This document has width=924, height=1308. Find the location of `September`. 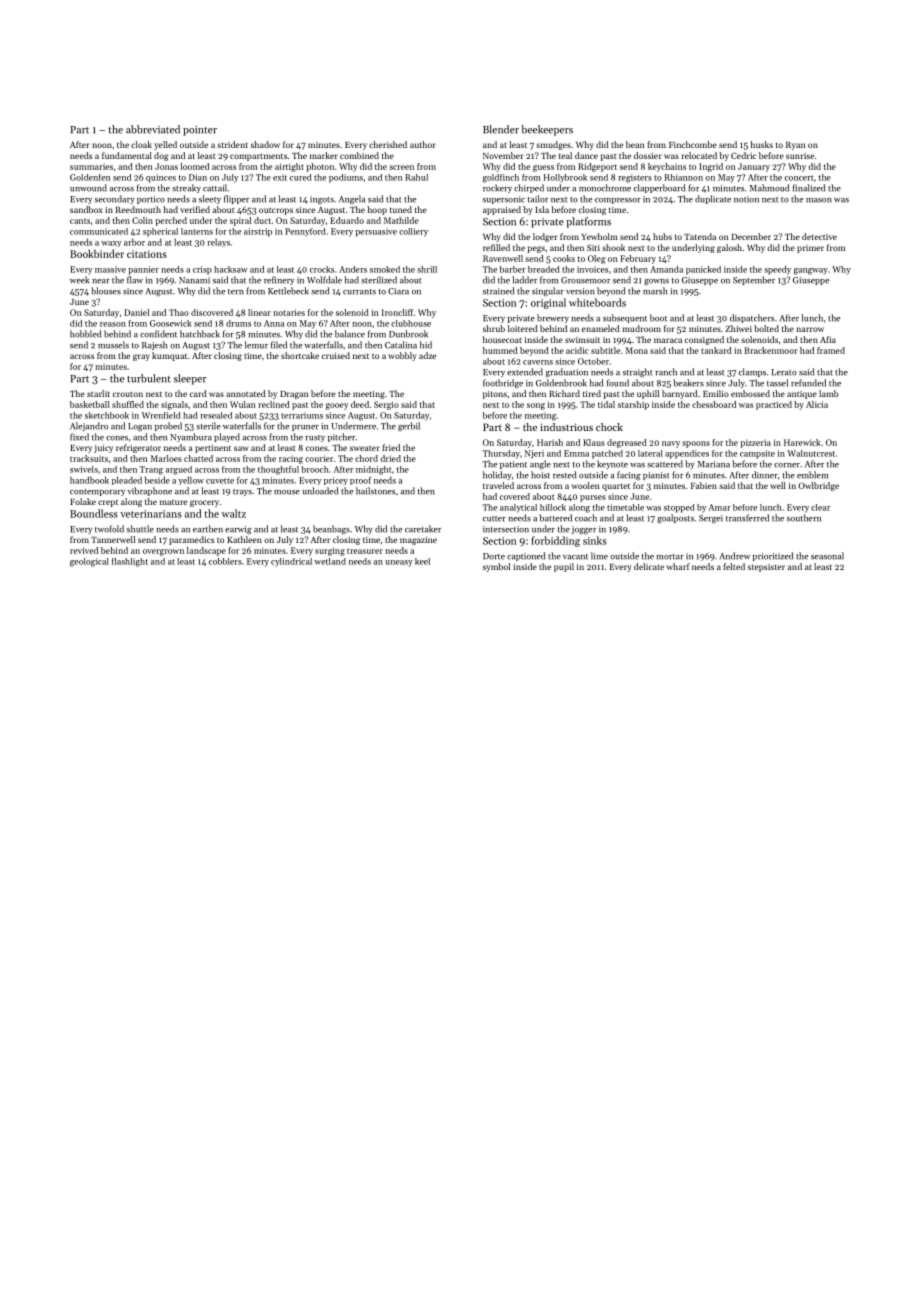

September is located at coordinates (754, 280).
